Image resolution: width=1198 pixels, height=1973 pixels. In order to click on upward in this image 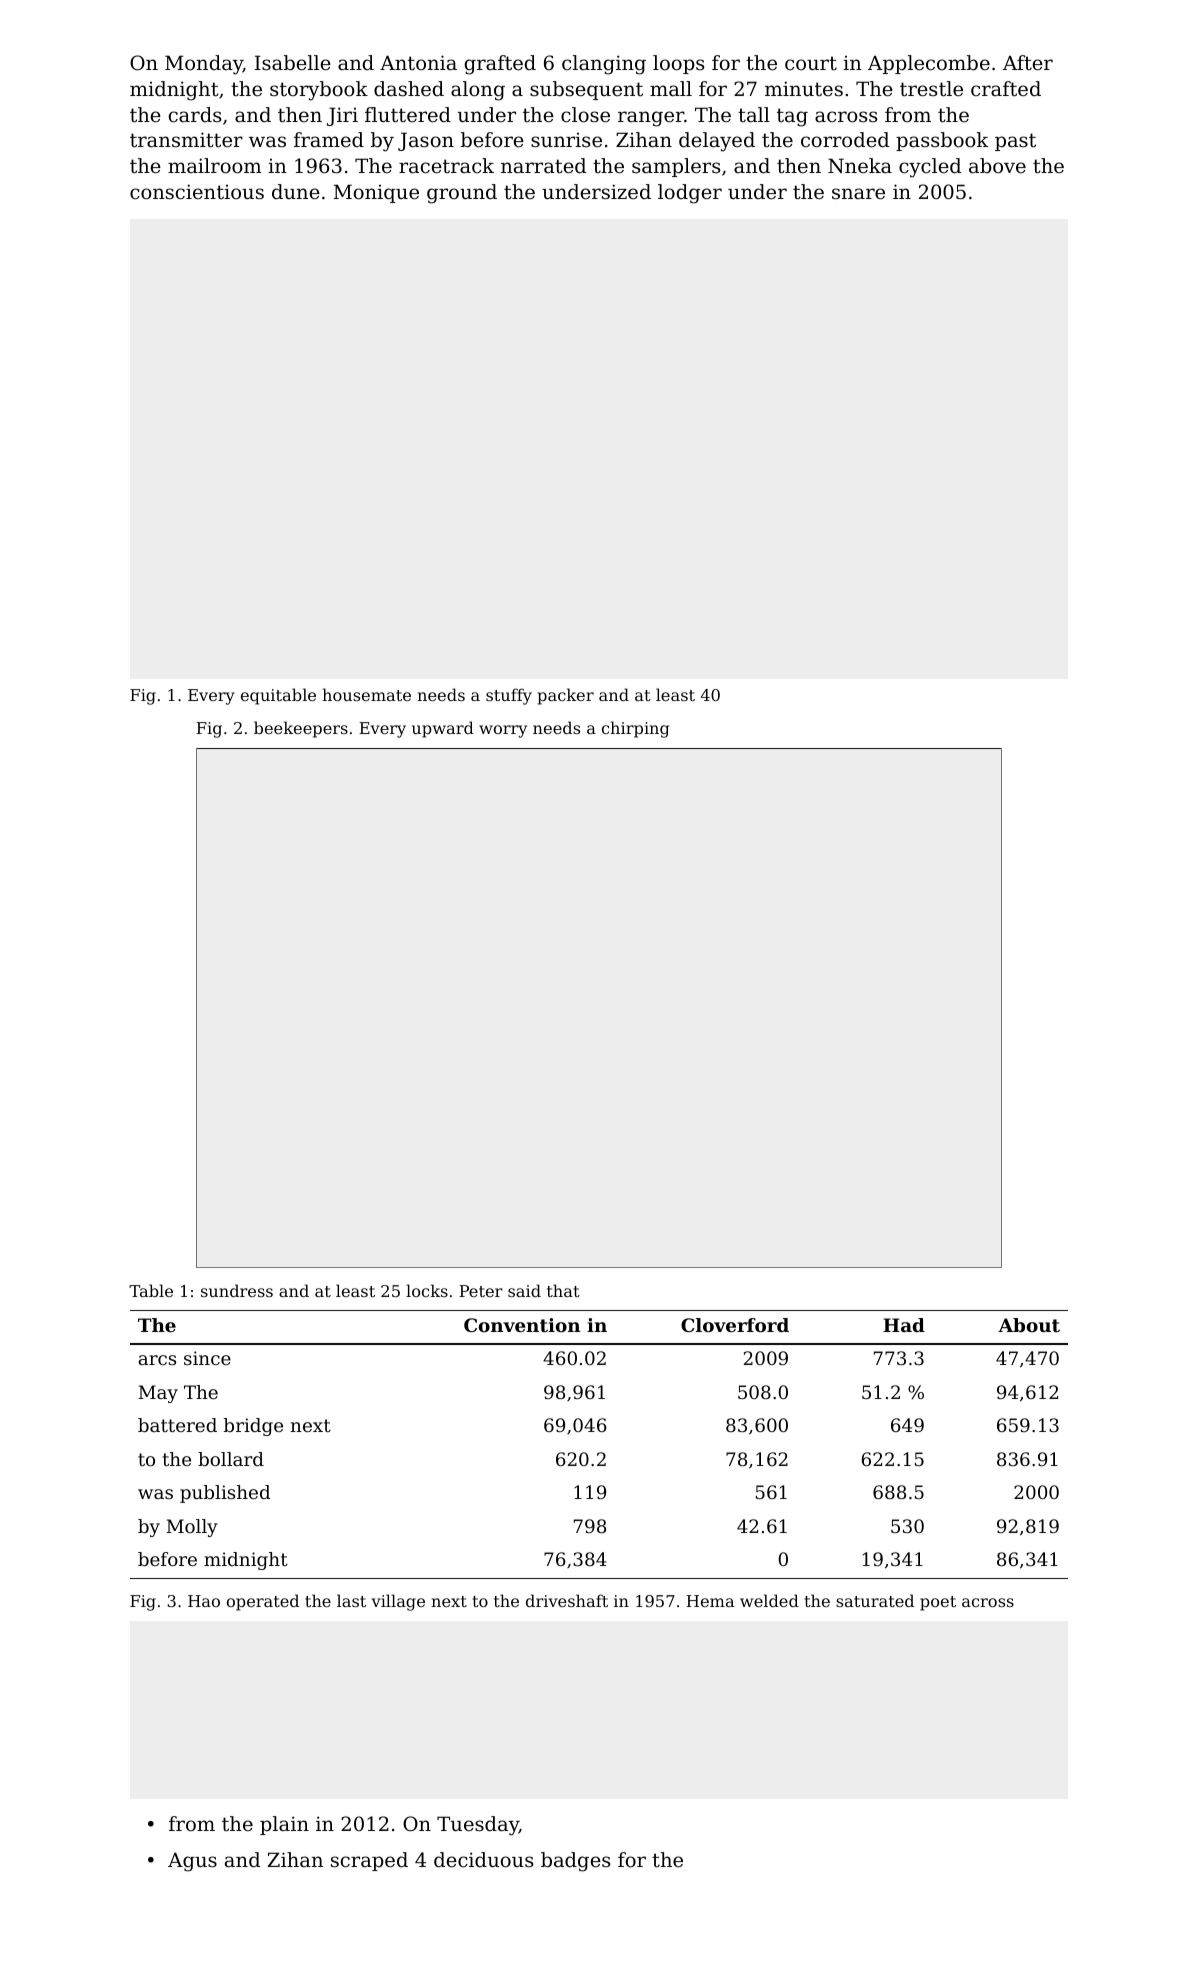, I will do `click(443, 729)`.
